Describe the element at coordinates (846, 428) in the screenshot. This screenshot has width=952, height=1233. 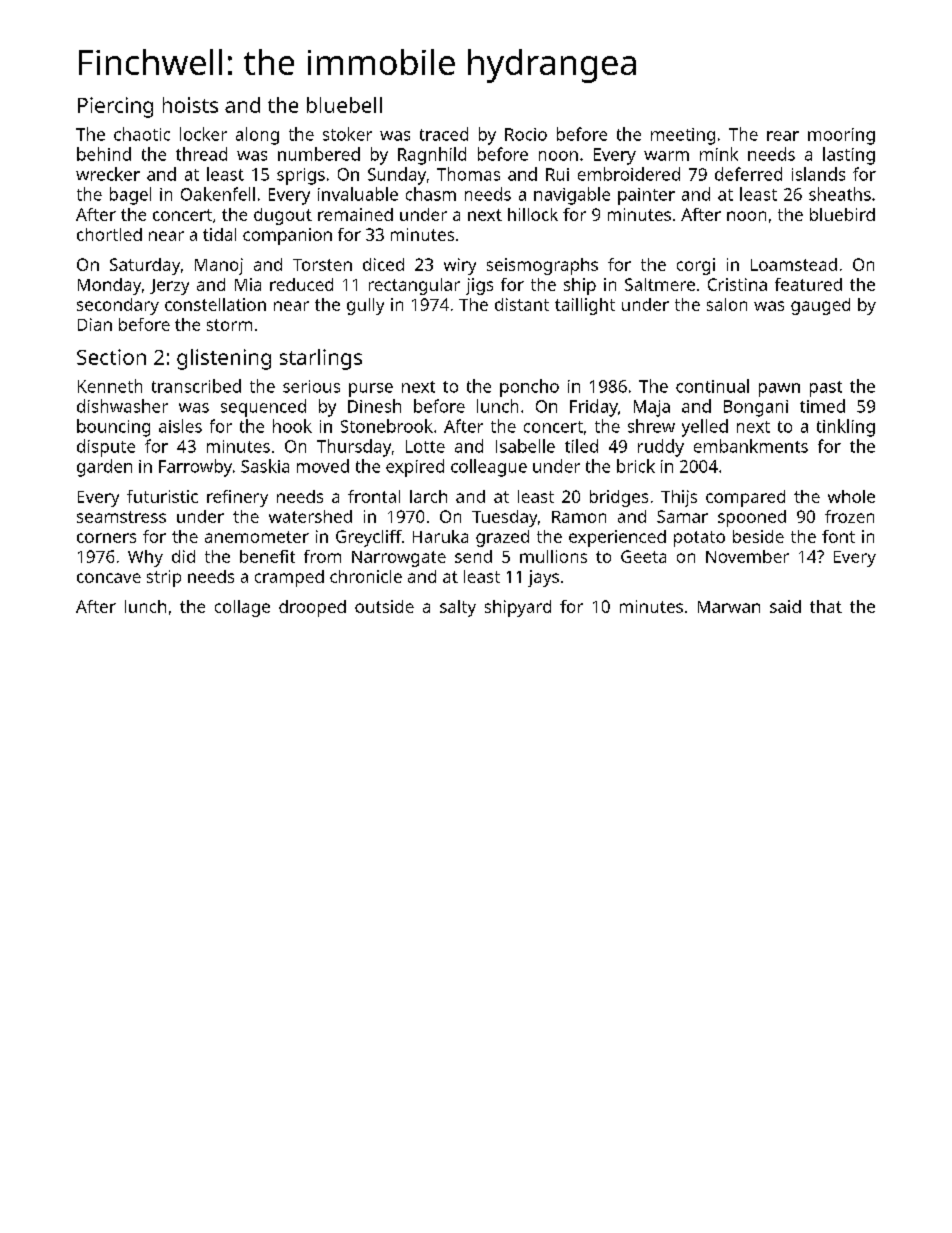
I see `tinkling` at that location.
